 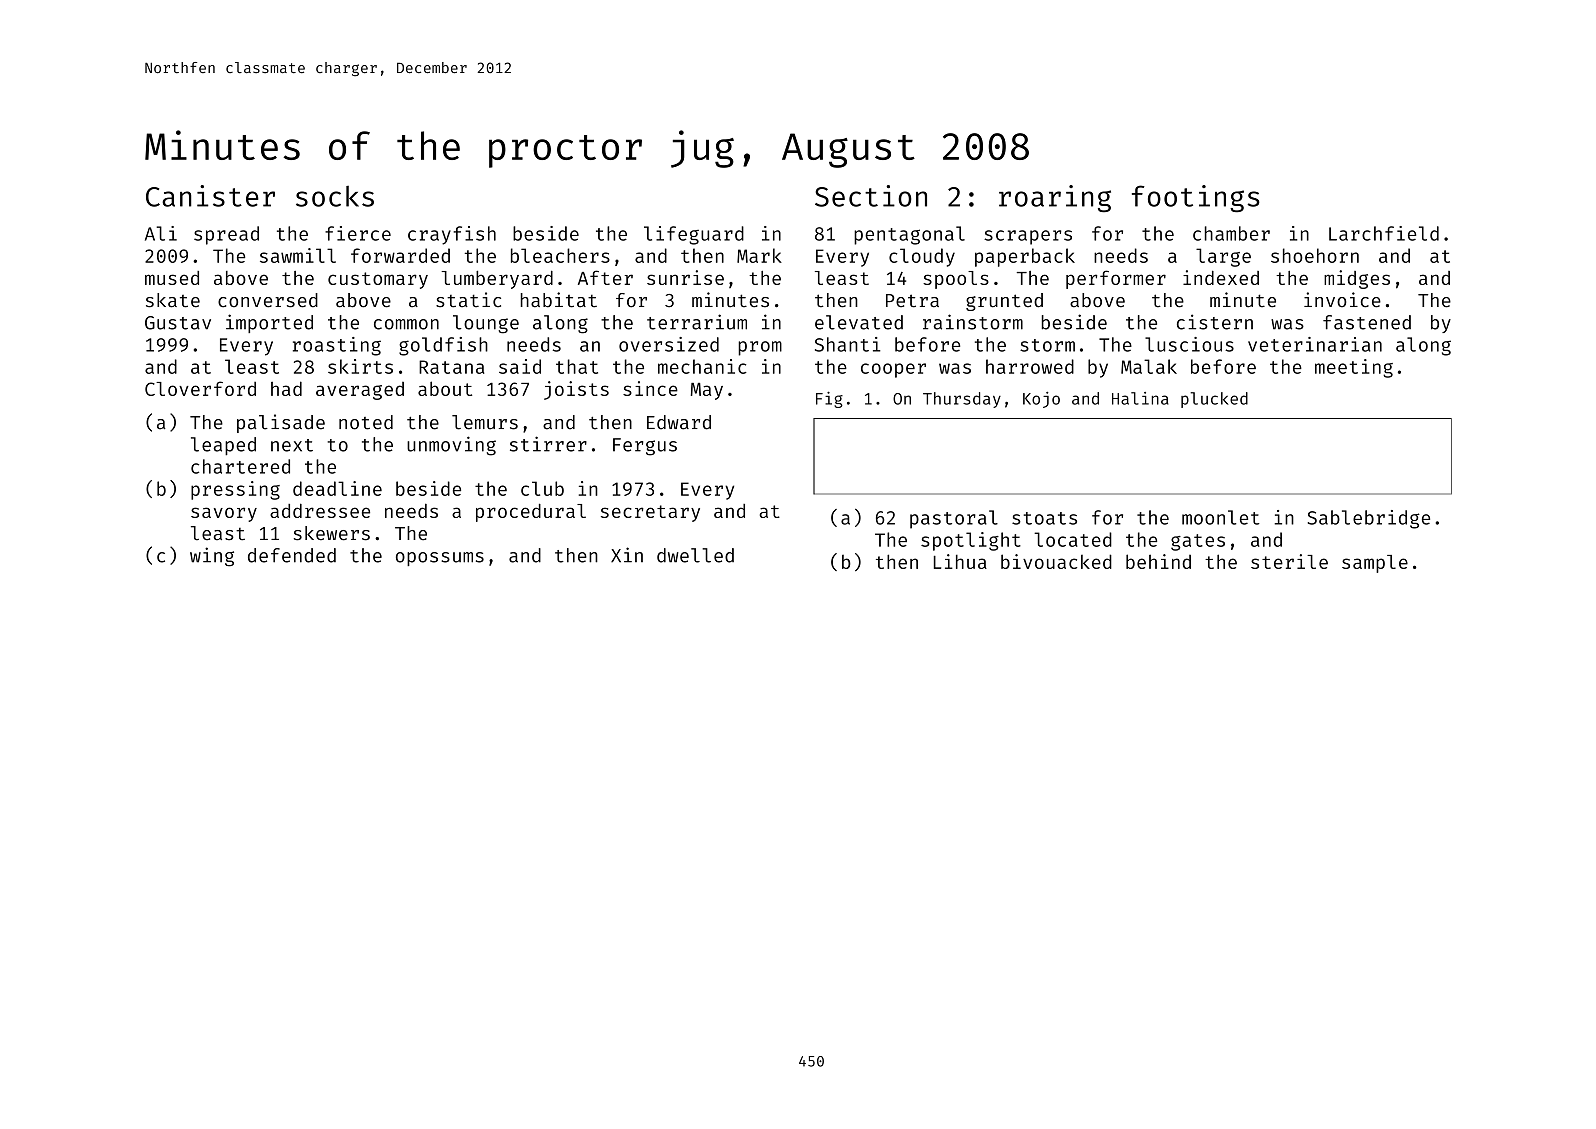 I want to click on scrapers, so click(x=1028, y=237).
